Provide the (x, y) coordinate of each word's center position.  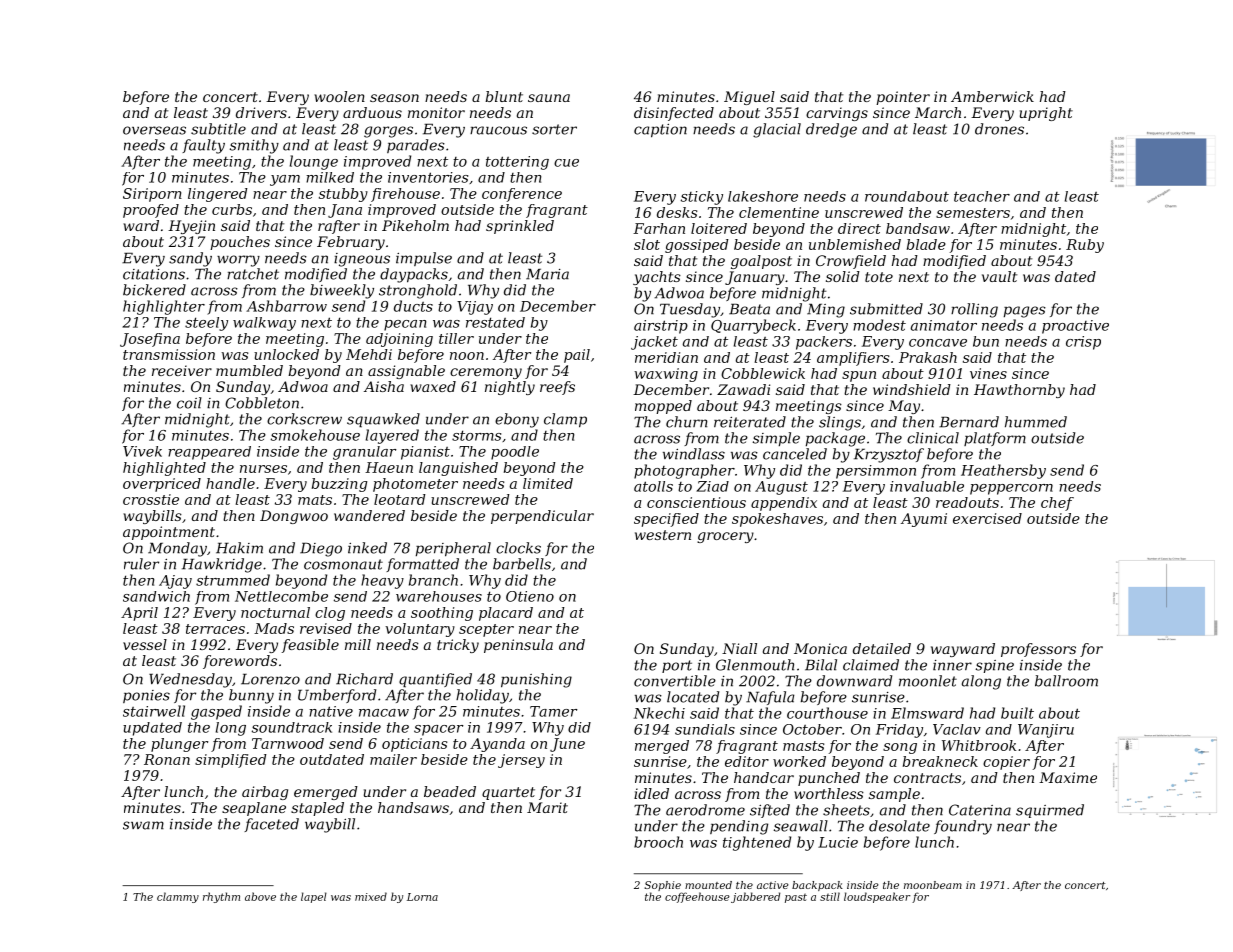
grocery (725, 537)
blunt (504, 96)
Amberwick (992, 96)
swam (143, 825)
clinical (933, 438)
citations (154, 274)
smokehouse (315, 435)
